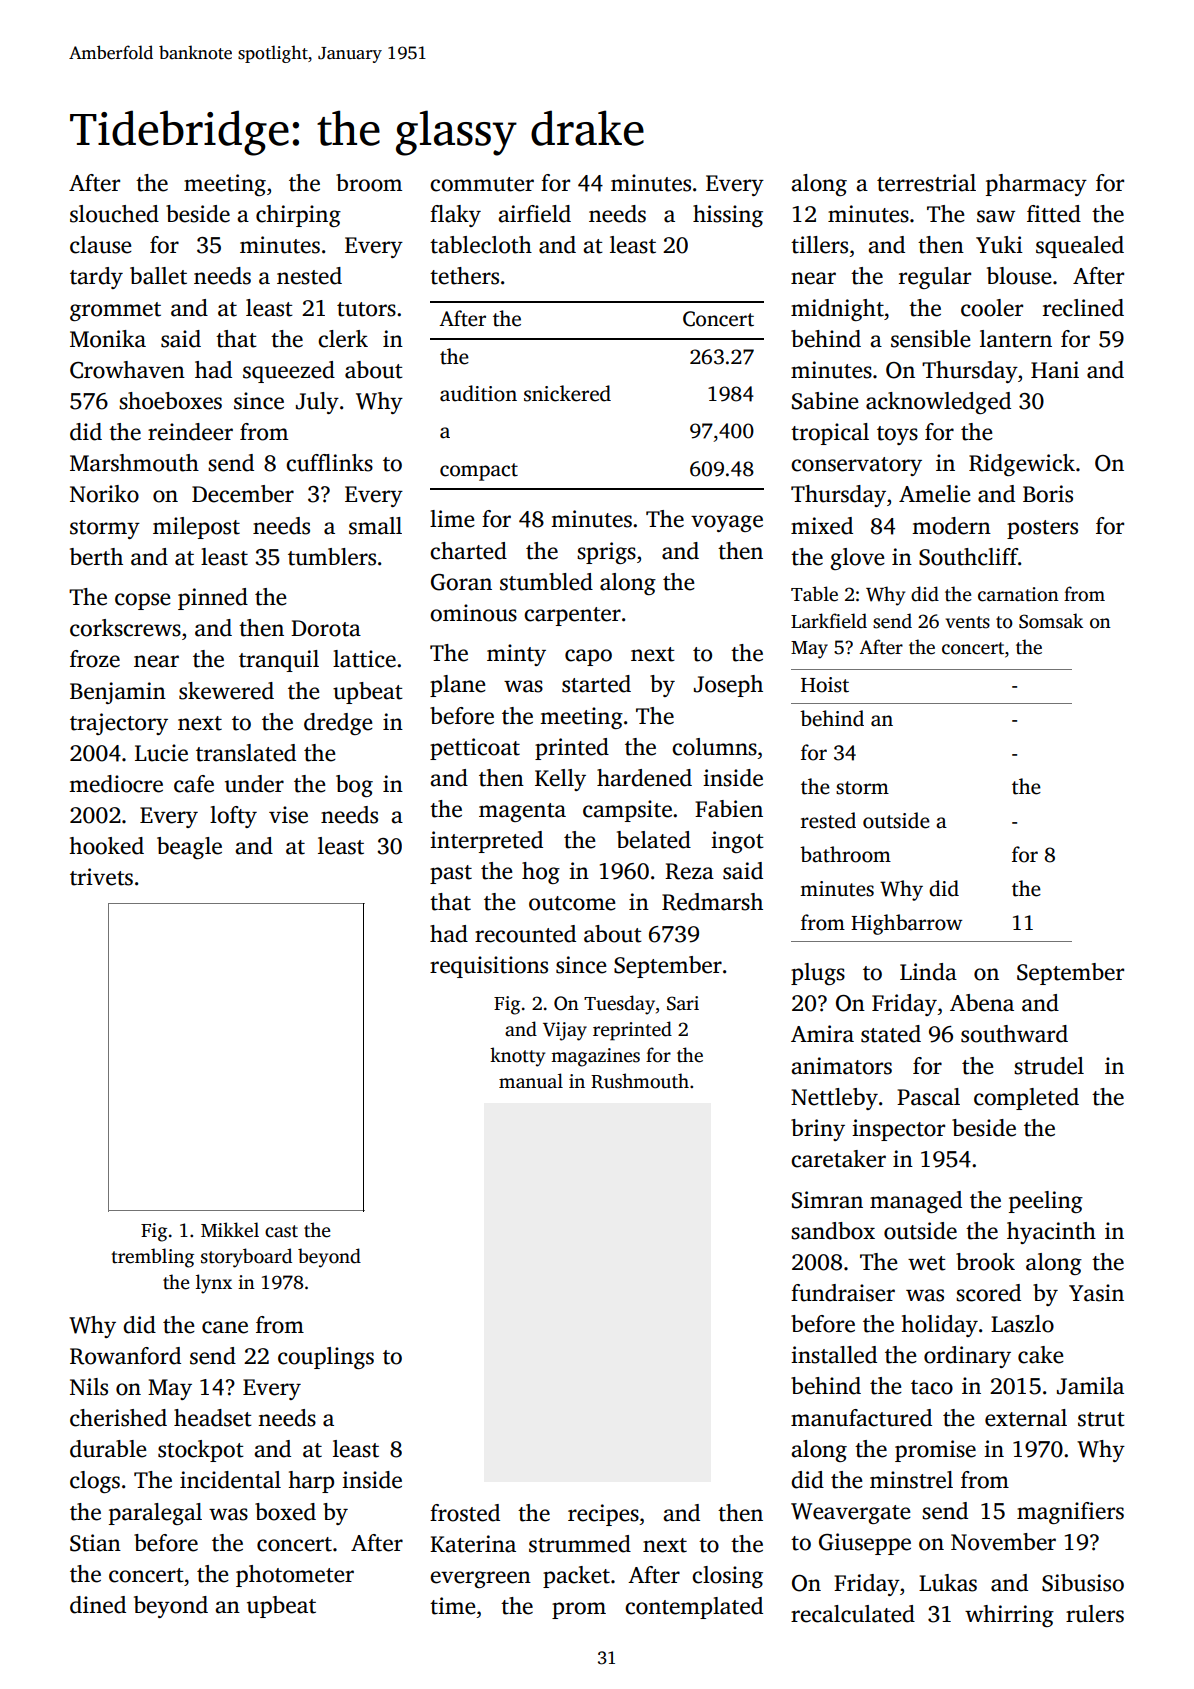 The width and height of the screenshot is (1194, 1689). I want to click on ominous, so click(473, 613).
